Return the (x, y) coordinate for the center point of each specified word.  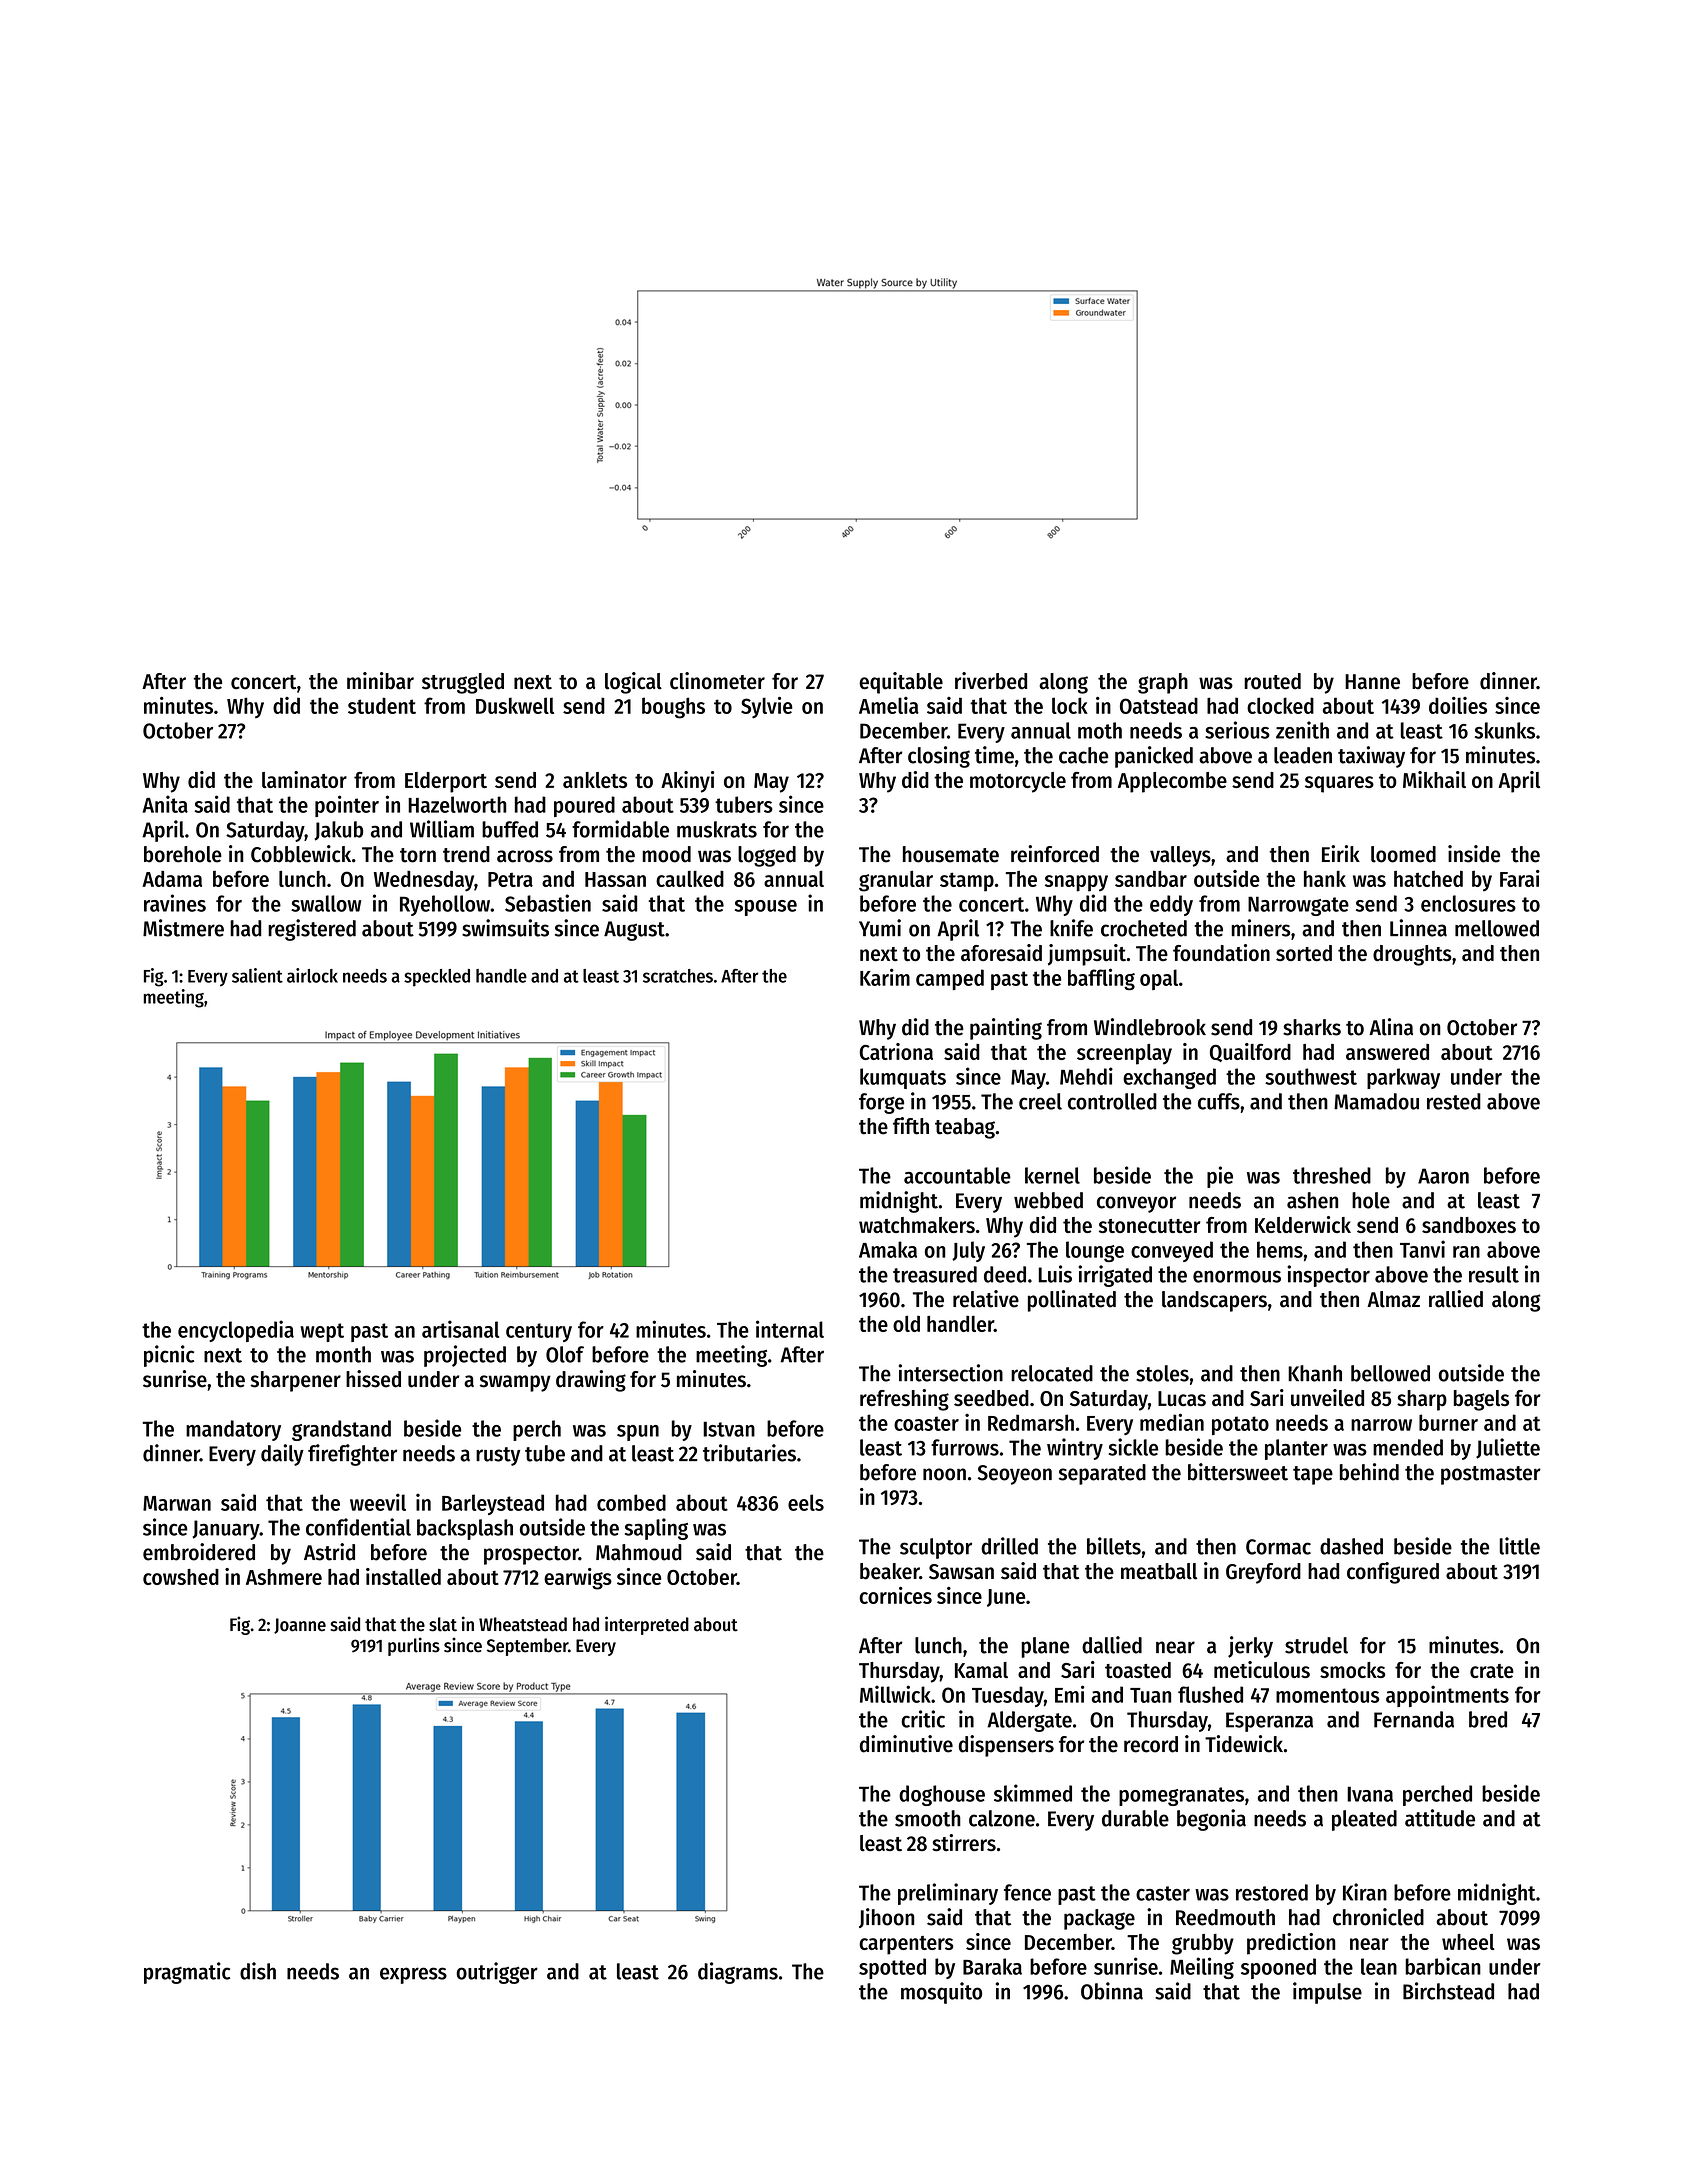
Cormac (1278, 1547)
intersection (951, 1373)
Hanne (1372, 682)
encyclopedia (236, 1331)
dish (258, 1971)
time (994, 755)
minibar (380, 681)
